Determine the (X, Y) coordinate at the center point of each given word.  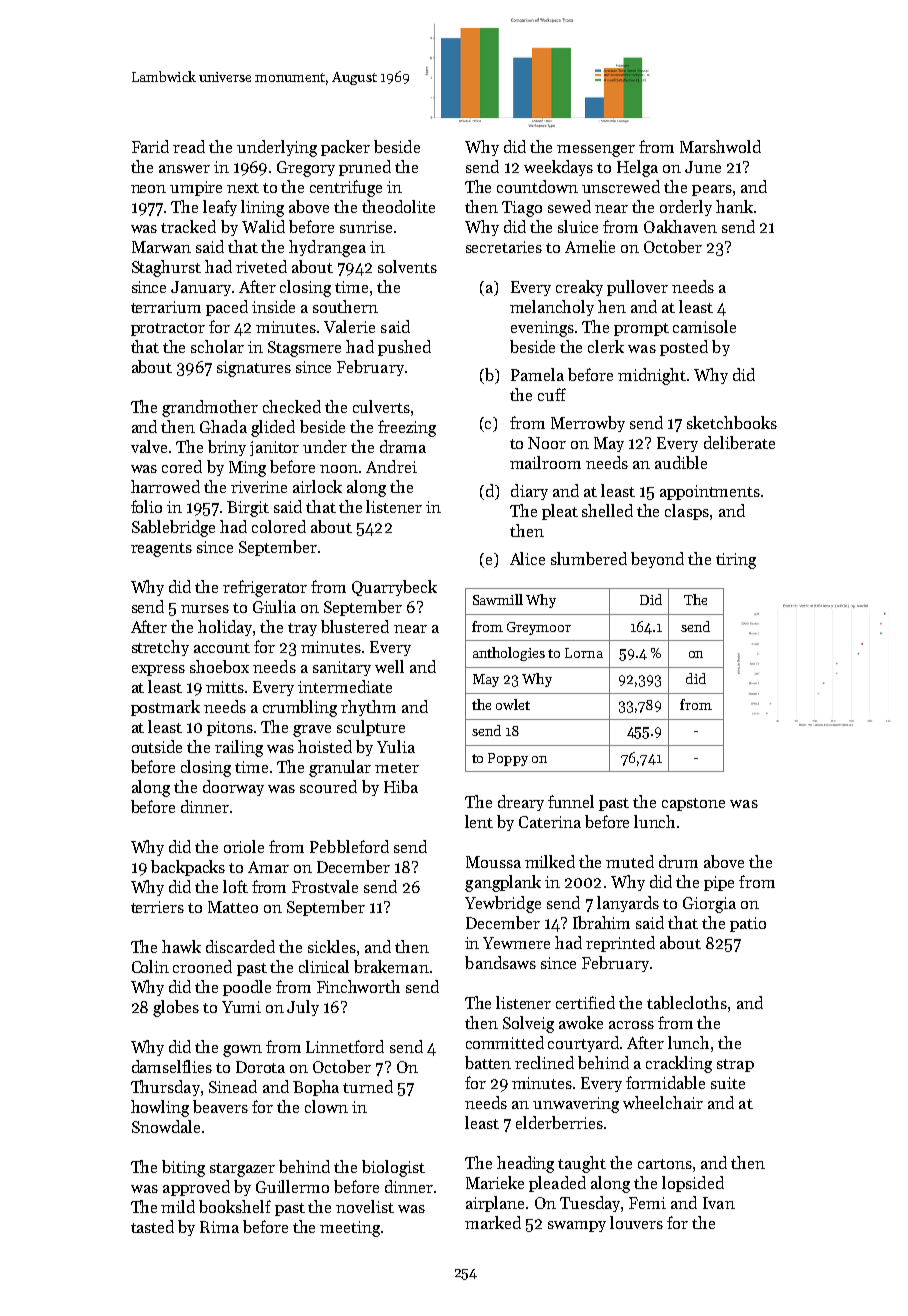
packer (345, 148)
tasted (152, 1226)
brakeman (391, 966)
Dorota (260, 1067)
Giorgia (709, 905)
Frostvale (325, 886)
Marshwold (720, 146)
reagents (161, 550)
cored (182, 466)
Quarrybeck (394, 588)
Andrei (391, 466)
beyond (657, 560)
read (189, 146)
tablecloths (687, 1002)
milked (550, 861)
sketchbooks (732, 422)
